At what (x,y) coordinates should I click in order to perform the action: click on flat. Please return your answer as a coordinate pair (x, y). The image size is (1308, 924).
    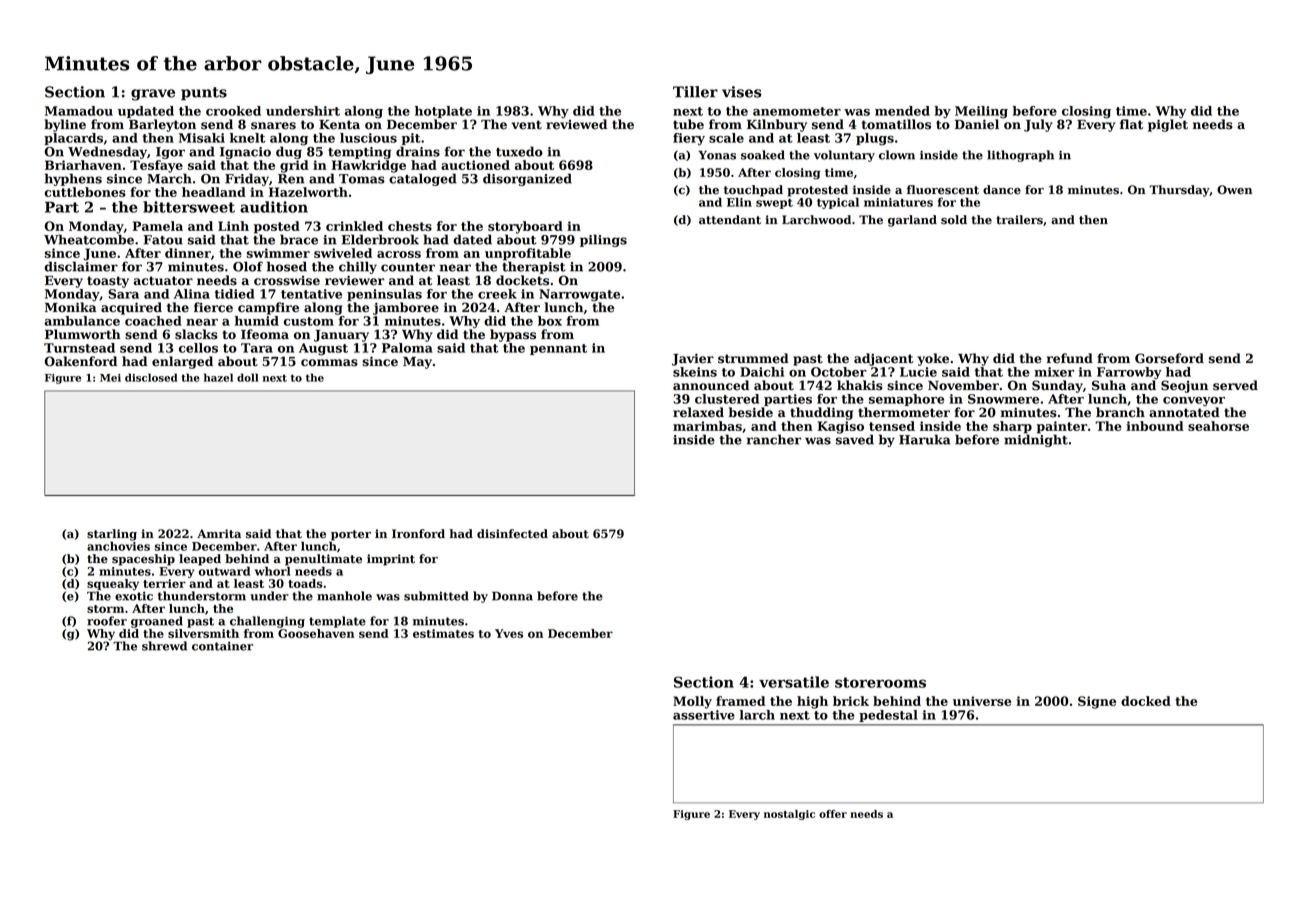
    Looking at the image, I should click on (1131, 124).
